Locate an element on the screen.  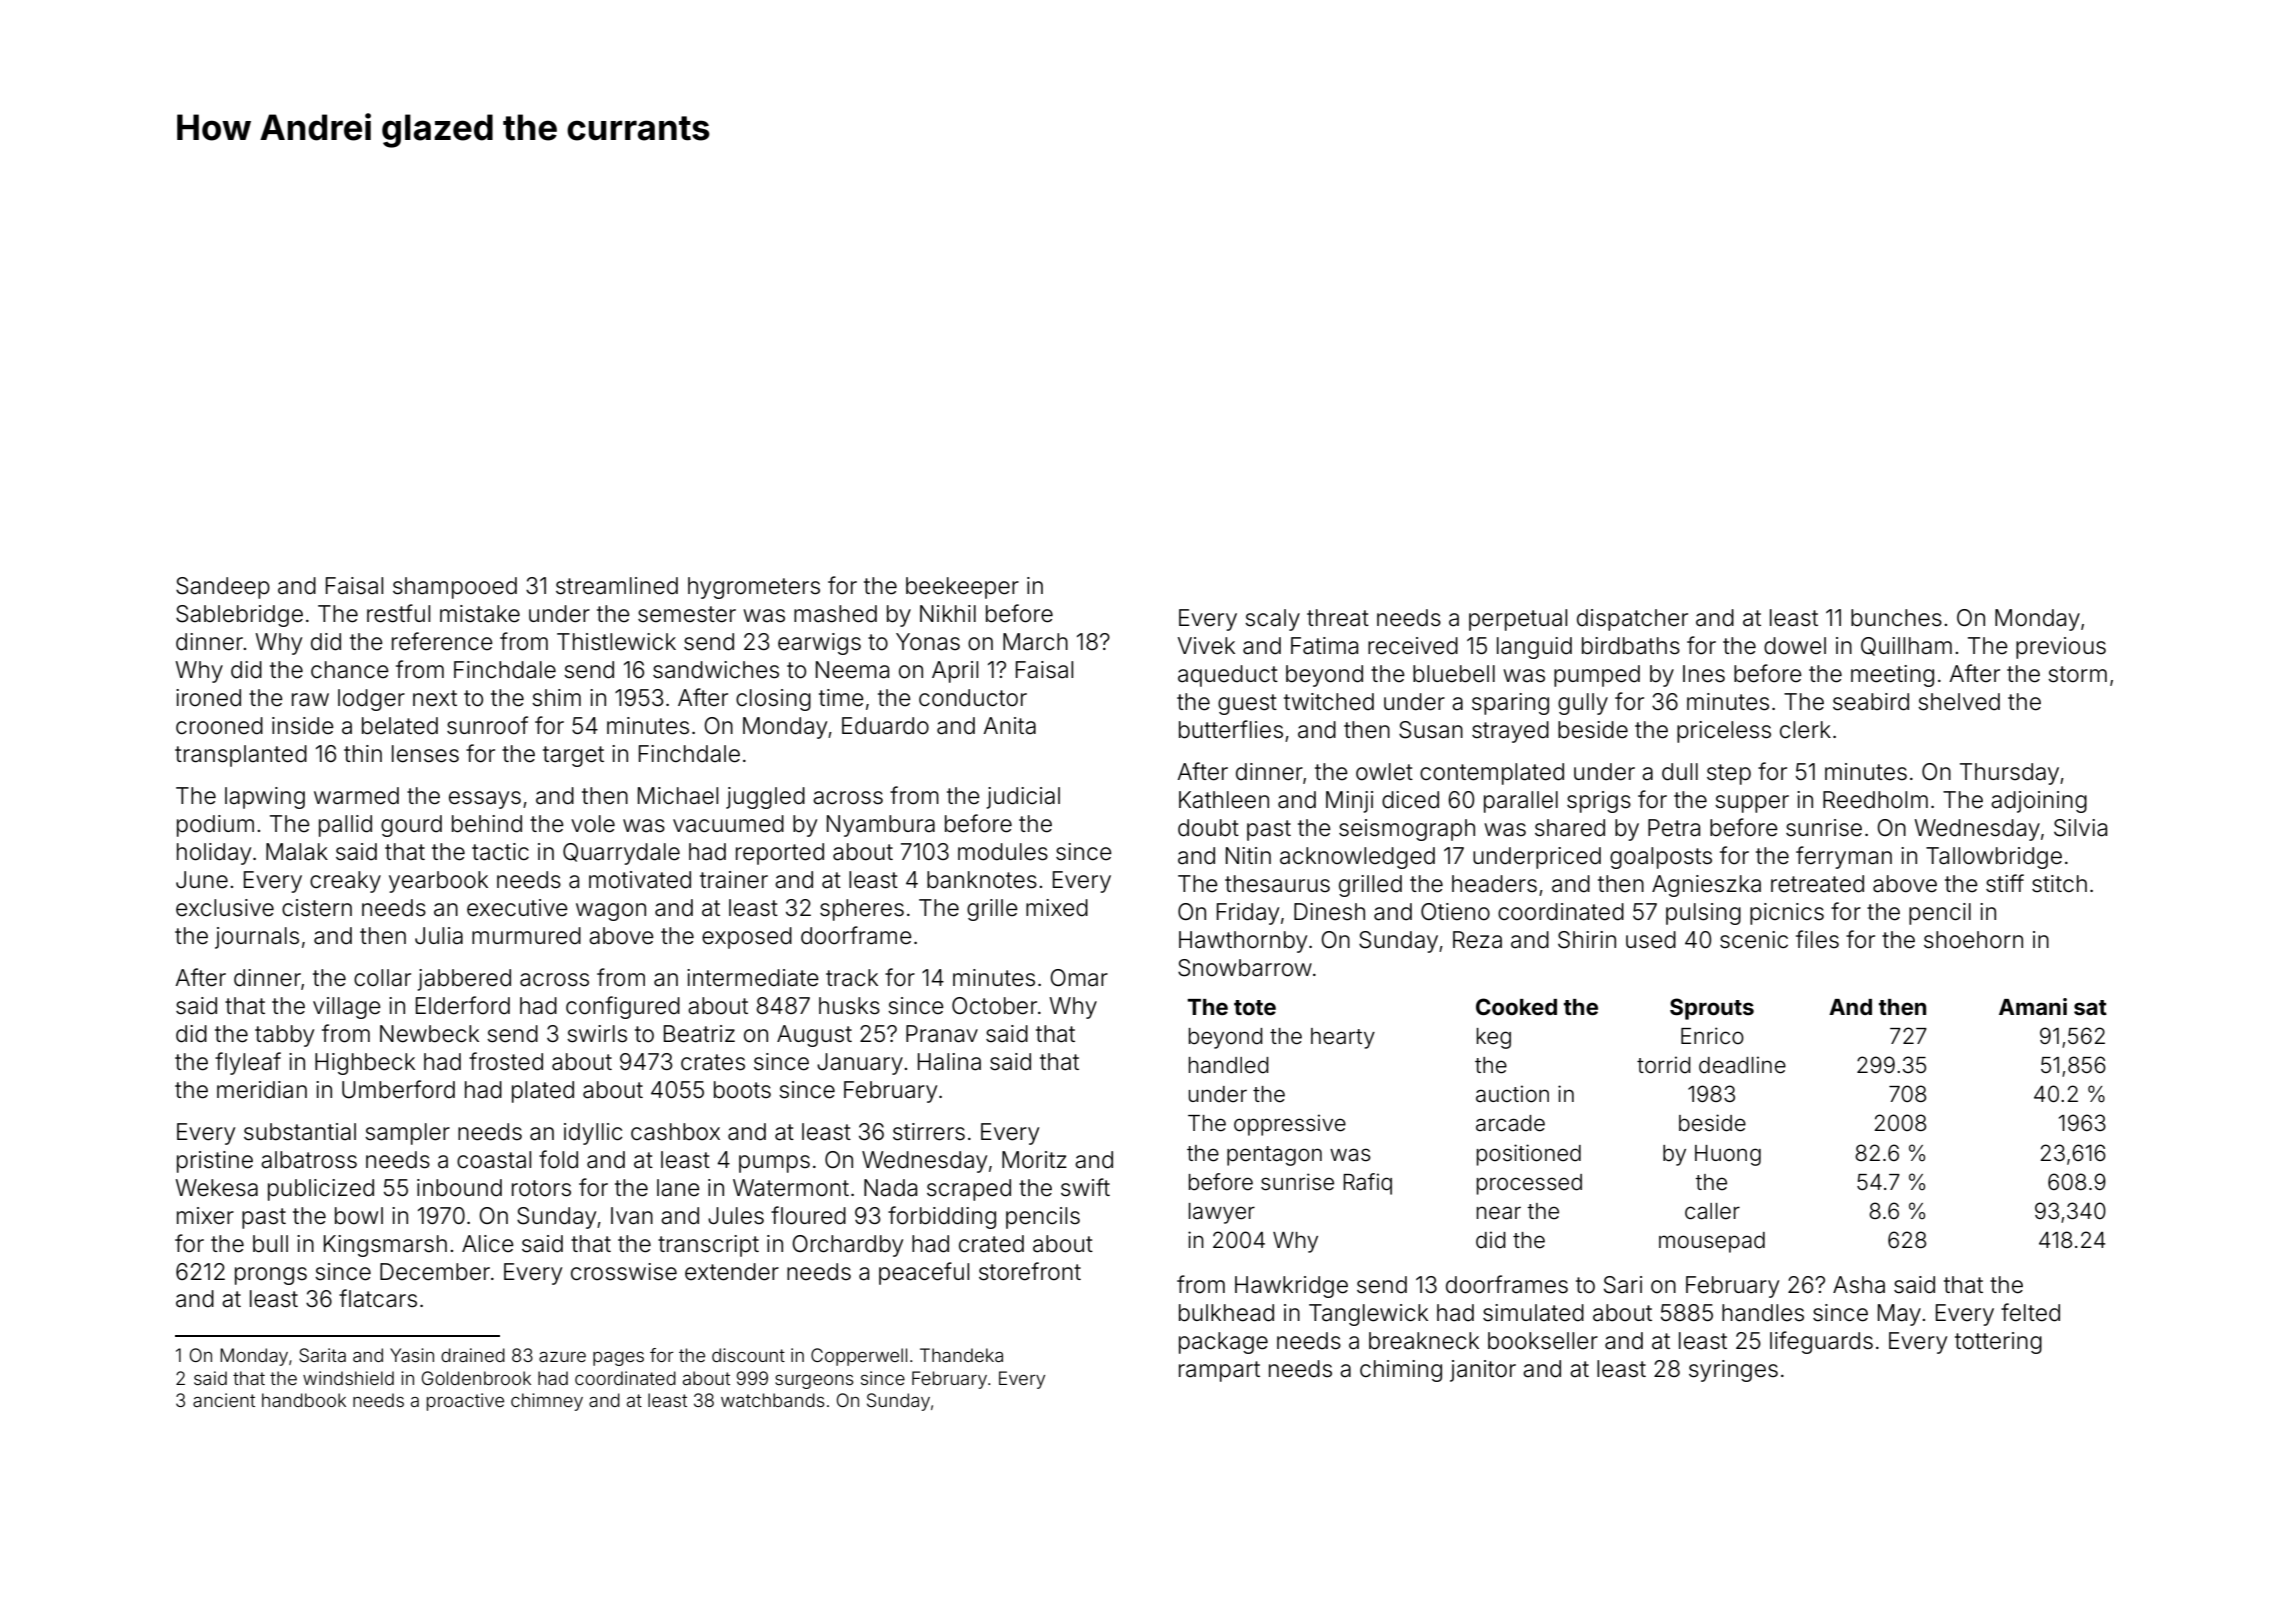
bunches is located at coordinates (1896, 618).
